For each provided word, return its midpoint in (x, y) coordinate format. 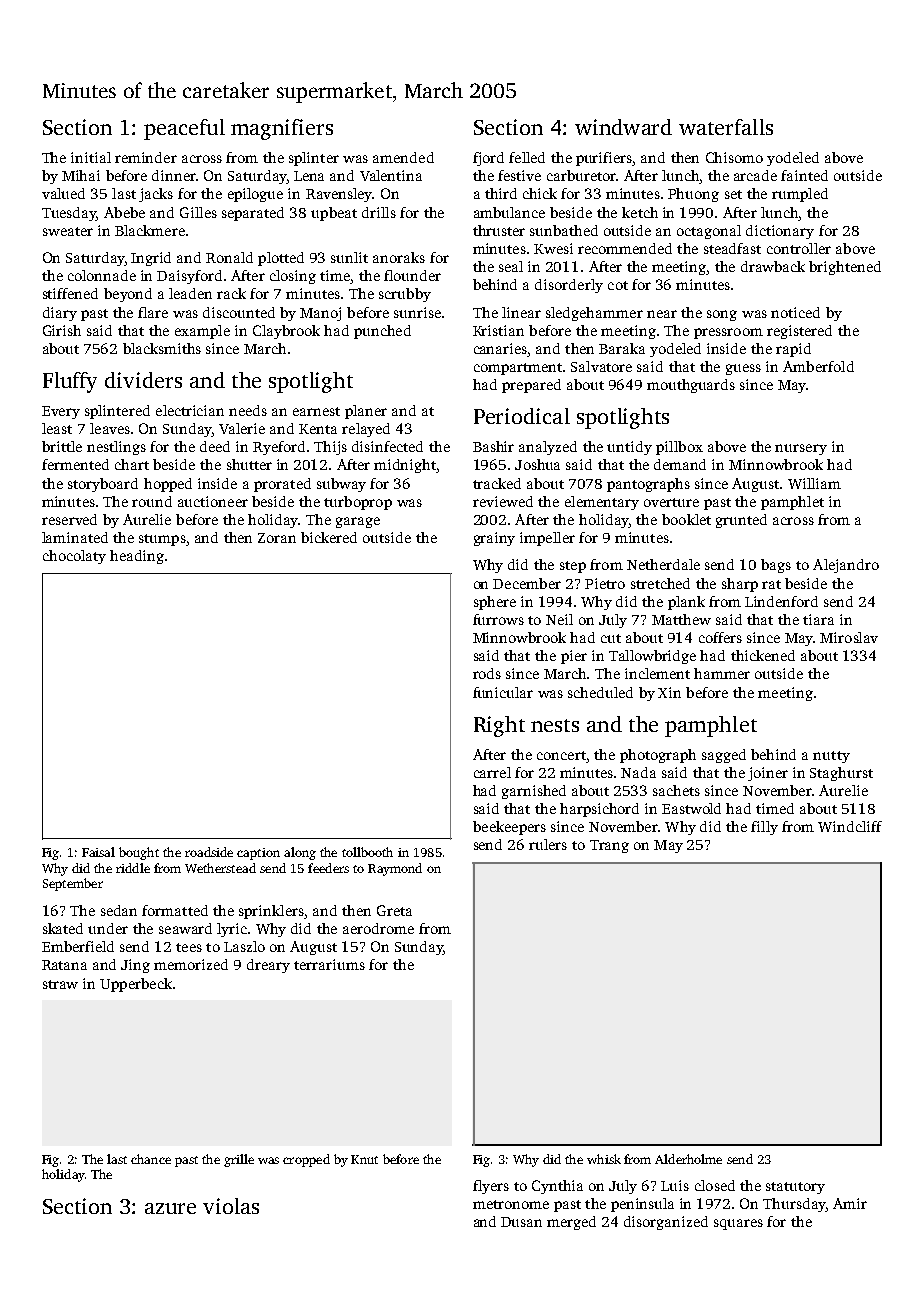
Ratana (64, 965)
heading (137, 557)
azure (170, 1208)
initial (91, 157)
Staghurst (841, 774)
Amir (850, 1203)
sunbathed (564, 230)
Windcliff (850, 826)
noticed (795, 312)
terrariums (329, 964)
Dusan (521, 1222)
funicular (503, 692)
